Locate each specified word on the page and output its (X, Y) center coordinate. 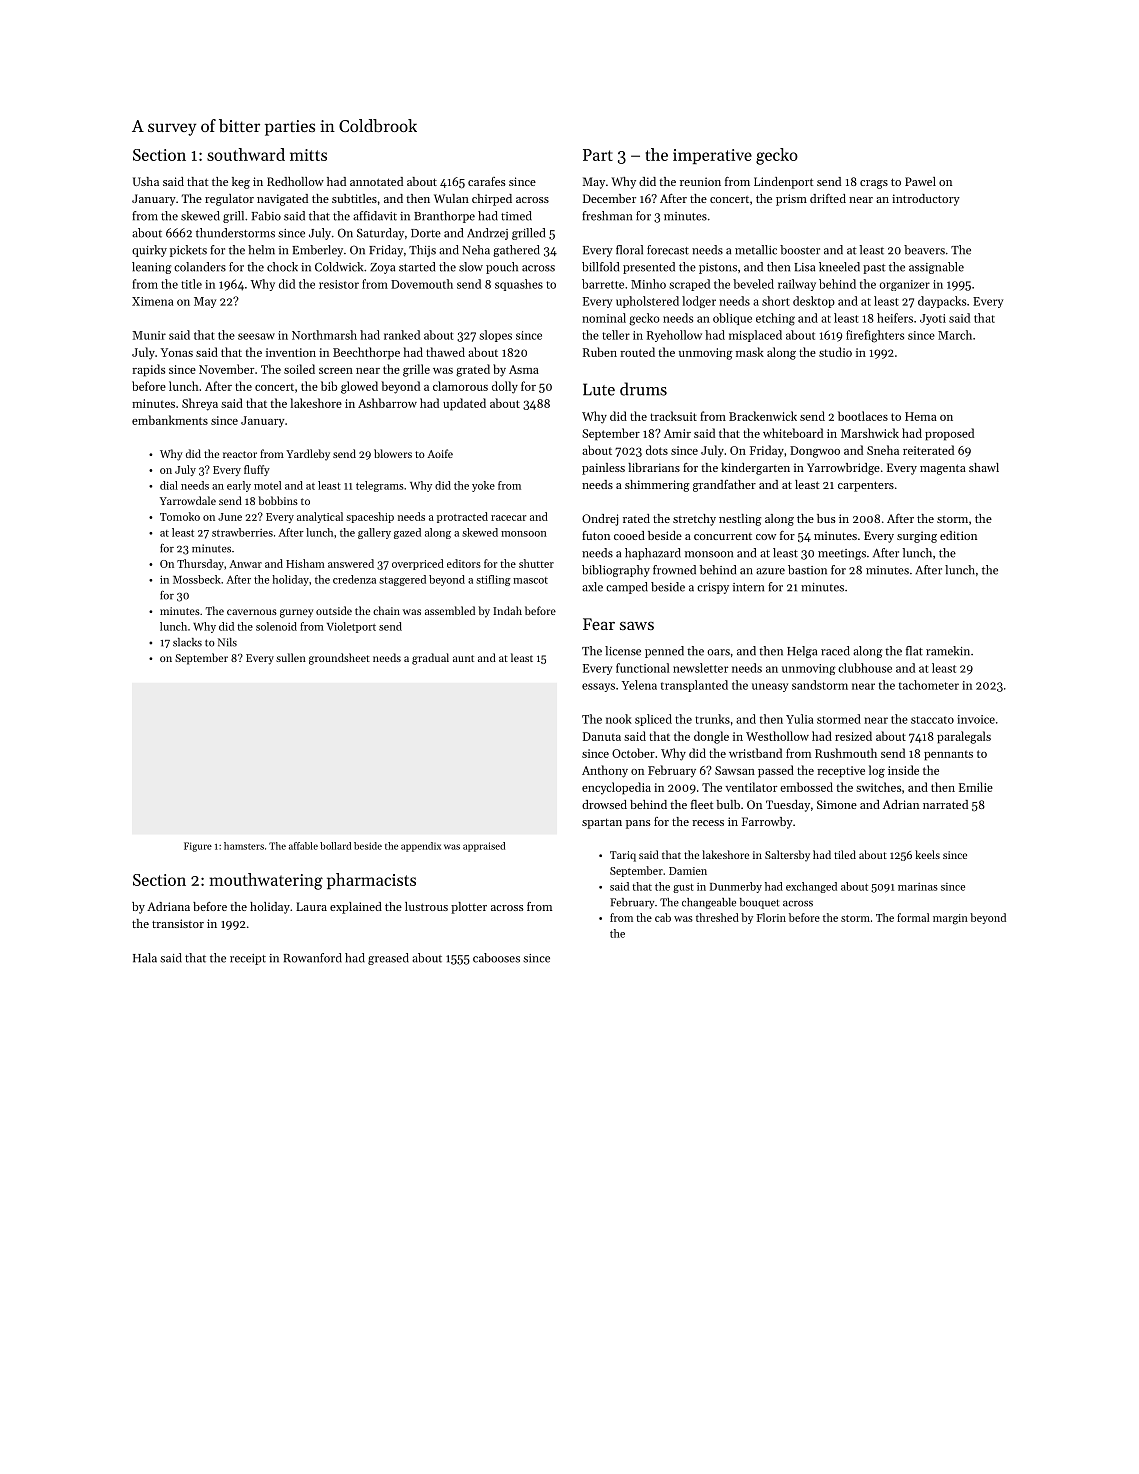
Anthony (605, 771)
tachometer (929, 685)
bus (826, 518)
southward (246, 154)
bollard (335, 846)
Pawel (920, 181)
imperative (712, 156)
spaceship (370, 517)
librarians (654, 467)
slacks (187, 642)
